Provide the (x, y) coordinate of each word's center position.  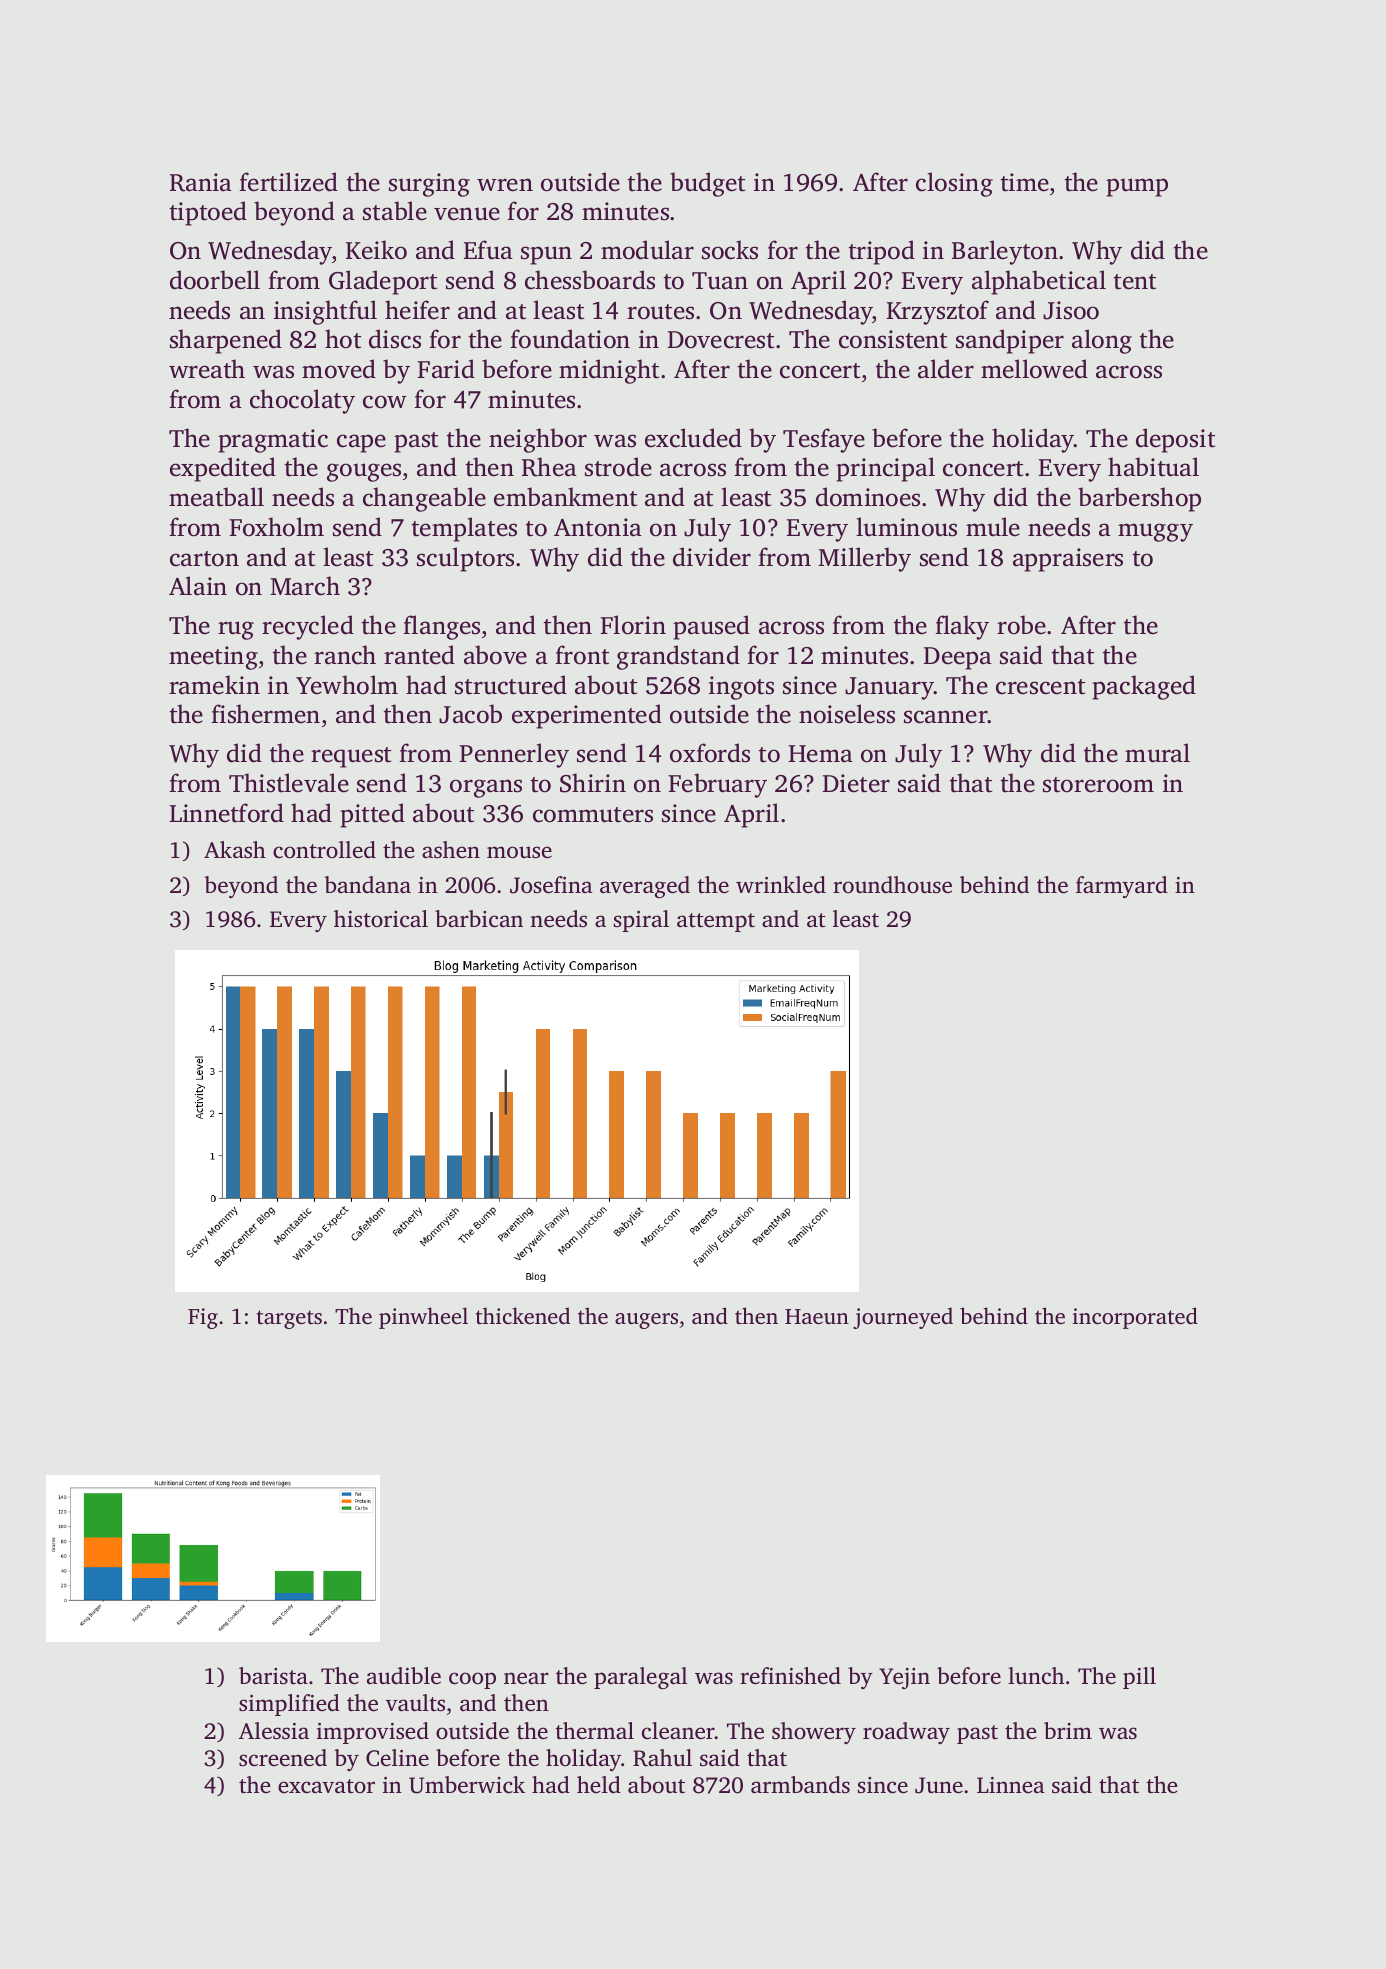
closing (954, 184)
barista (273, 1676)
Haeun (817, 1316)
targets (289, 1319)
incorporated (1135, 1318)
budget (707, 184)
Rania (201, 182)
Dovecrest (721, 340)
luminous (906, 527)
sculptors (465, 559)
